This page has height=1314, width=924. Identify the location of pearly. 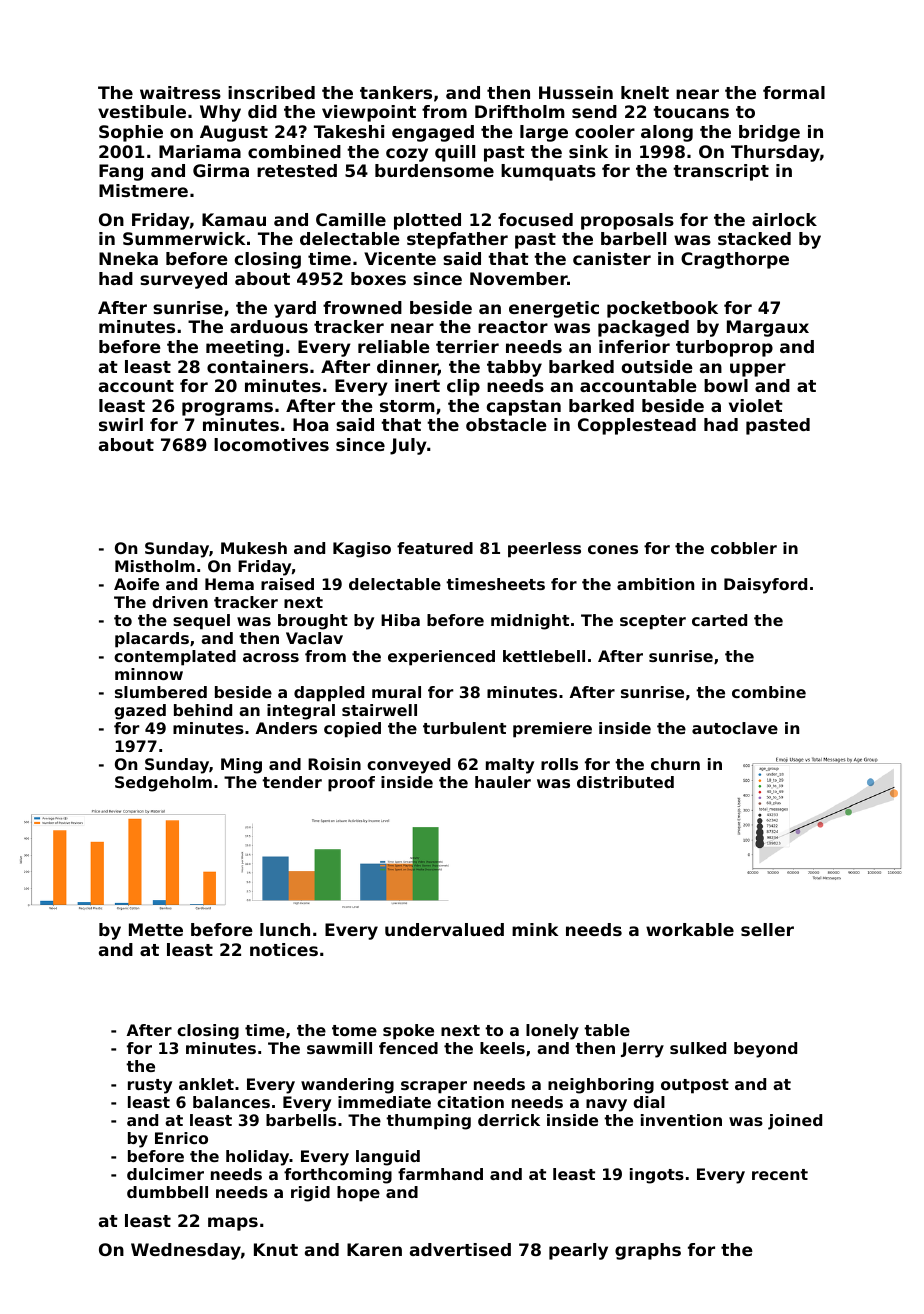
(578, 1251).
